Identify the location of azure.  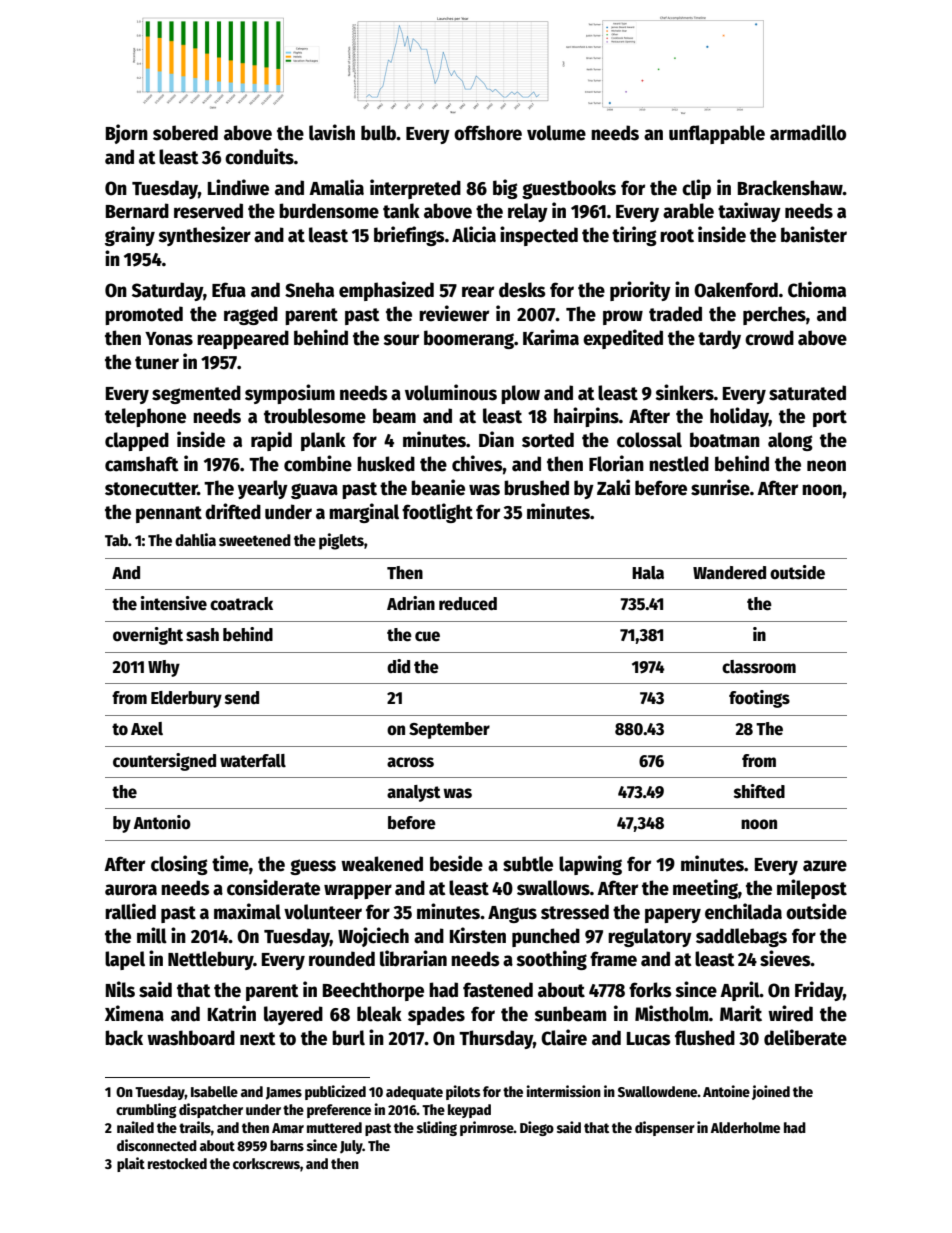
(825, 866).
